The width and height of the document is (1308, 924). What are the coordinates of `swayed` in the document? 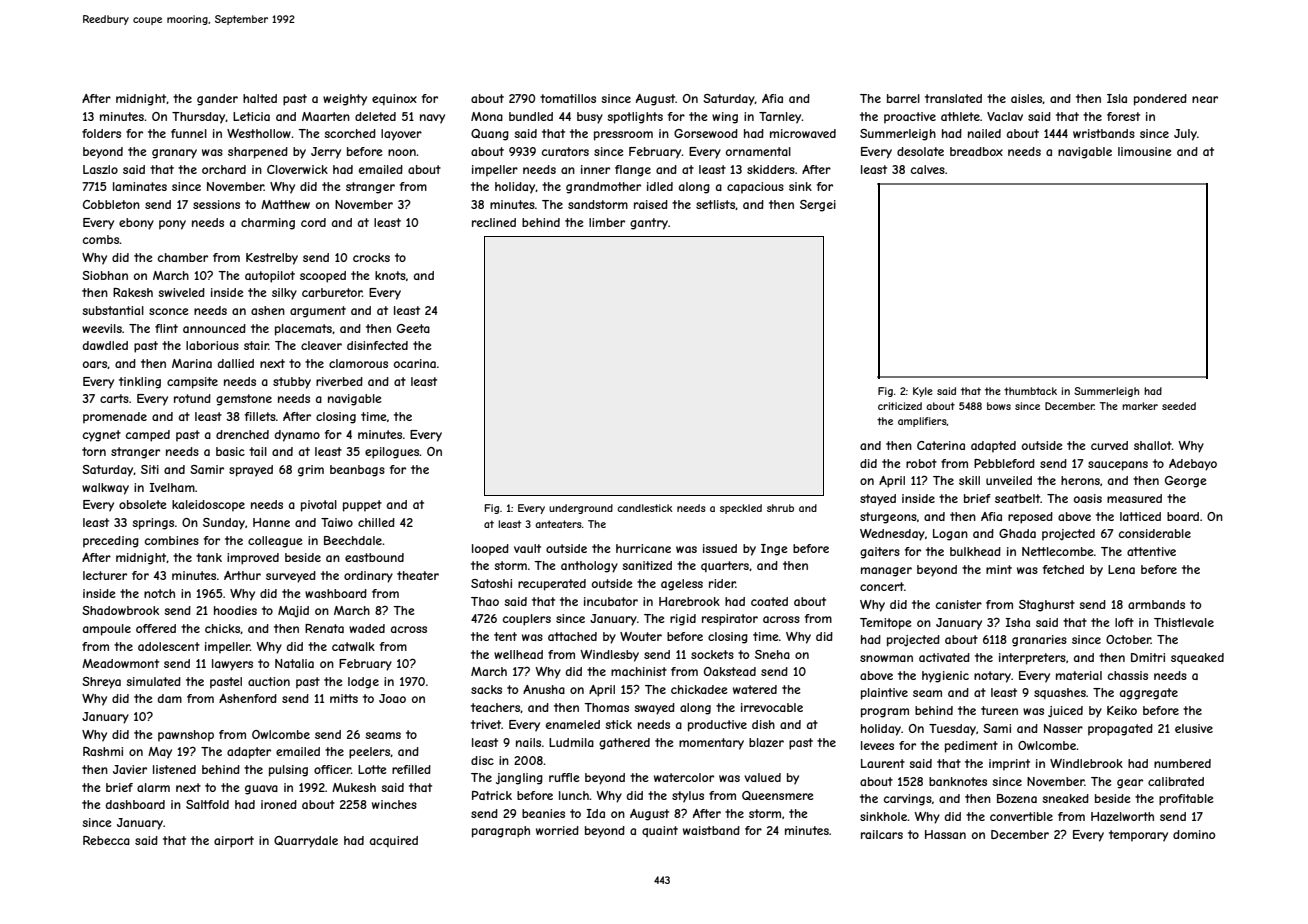 It's located at (654, 709).
